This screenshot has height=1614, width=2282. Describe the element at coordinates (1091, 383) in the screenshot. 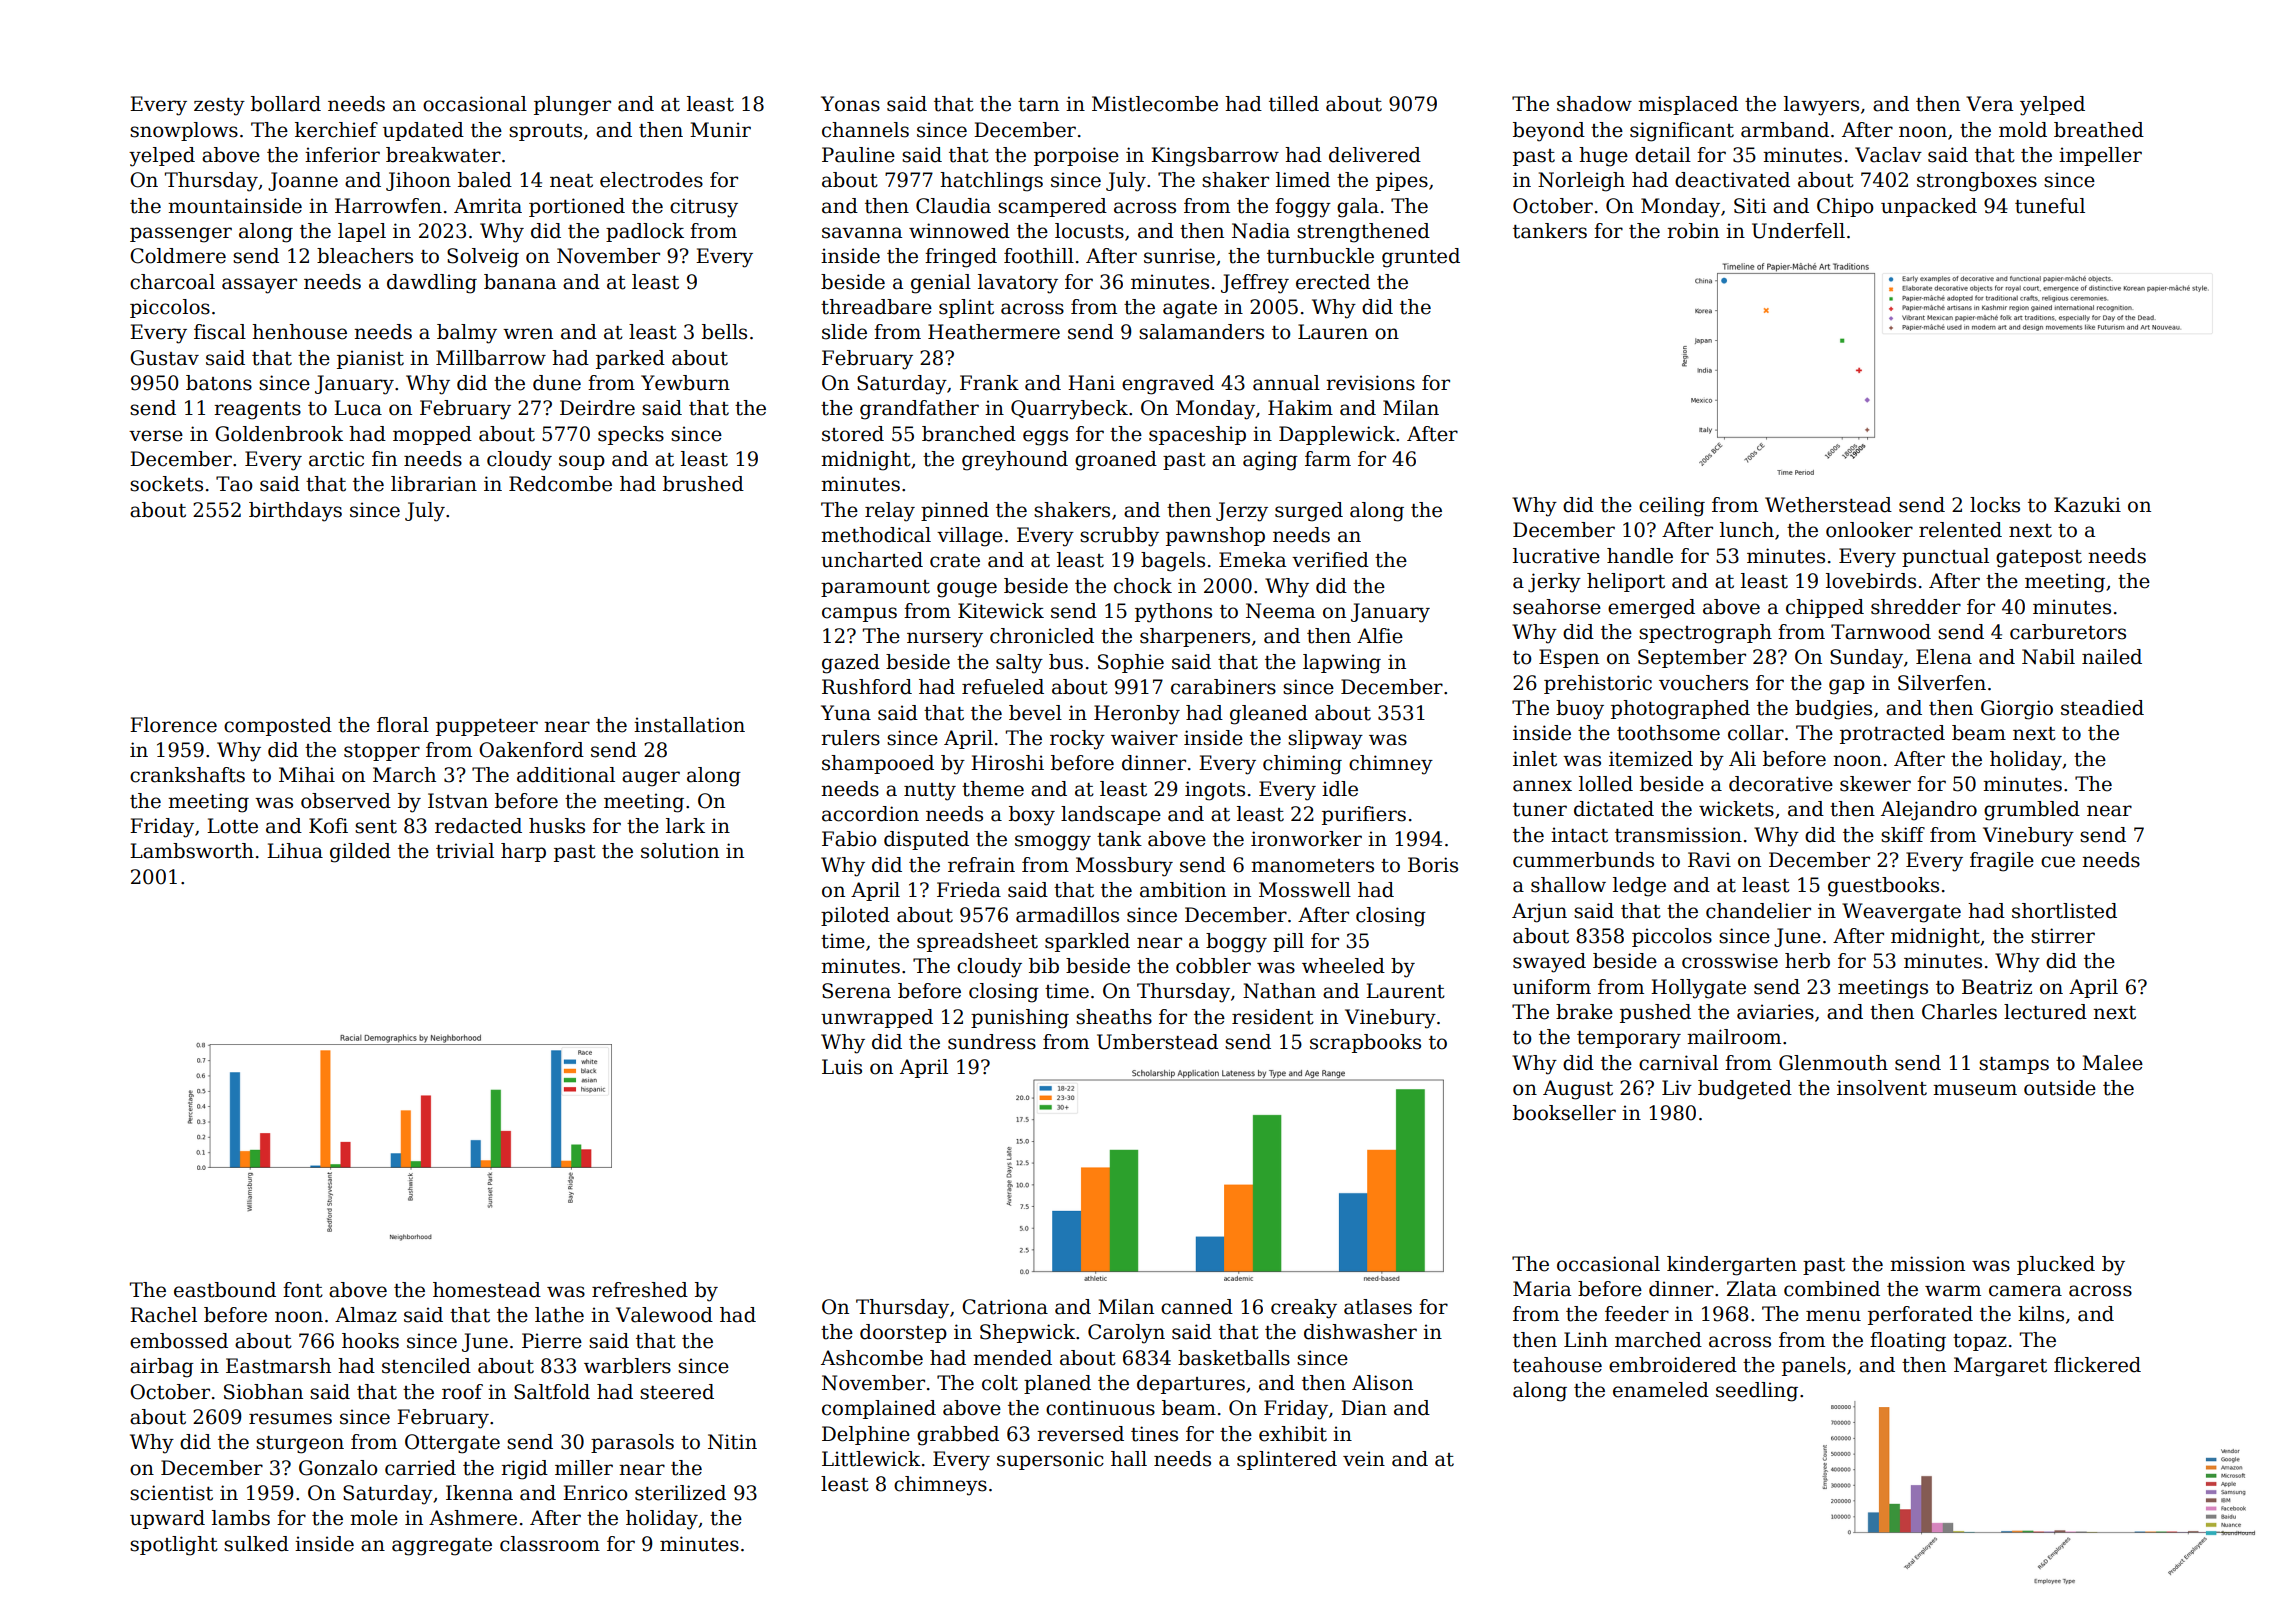

I see `Hani` at that location.
